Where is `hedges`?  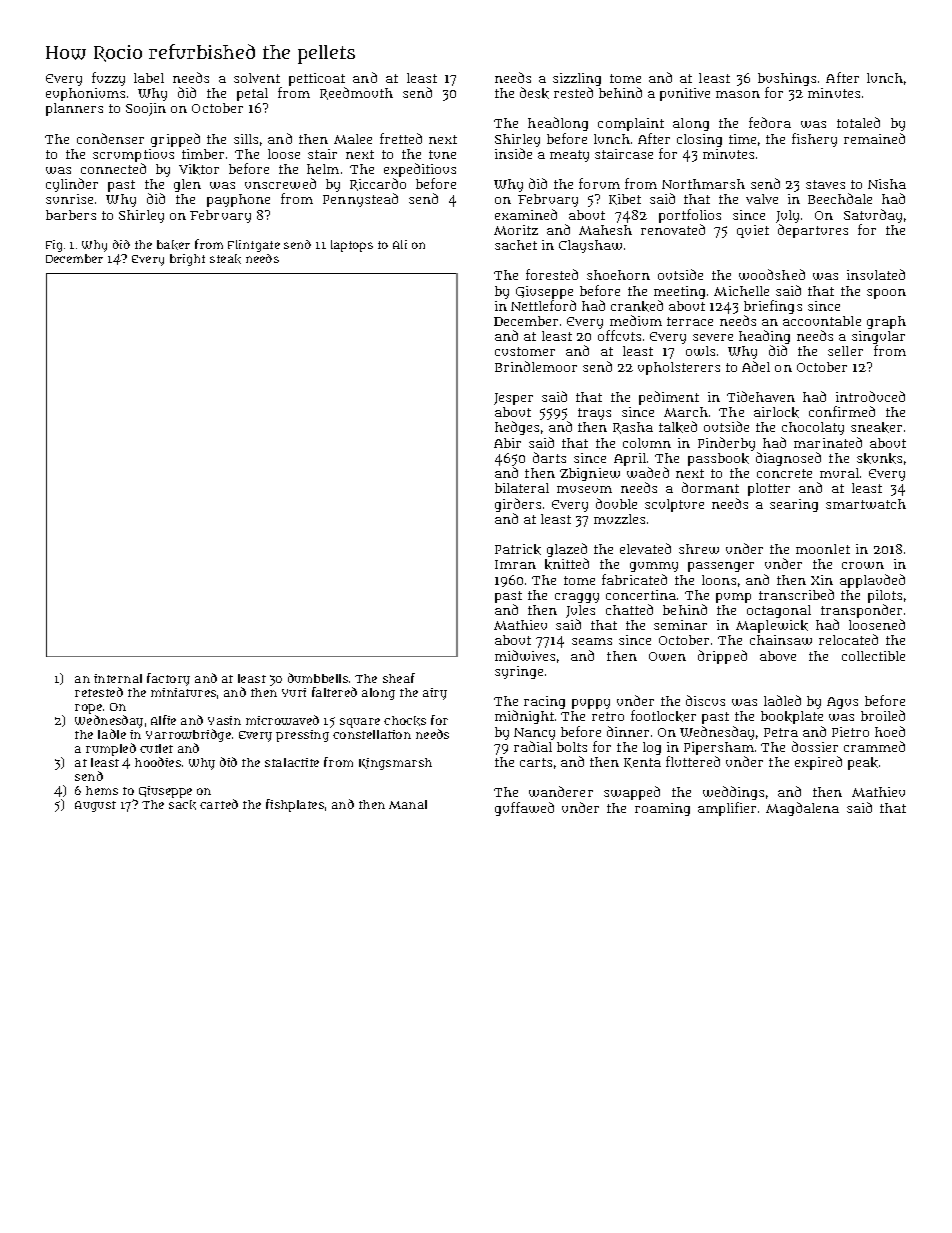 hedges is located at coordinates (517, 428).
